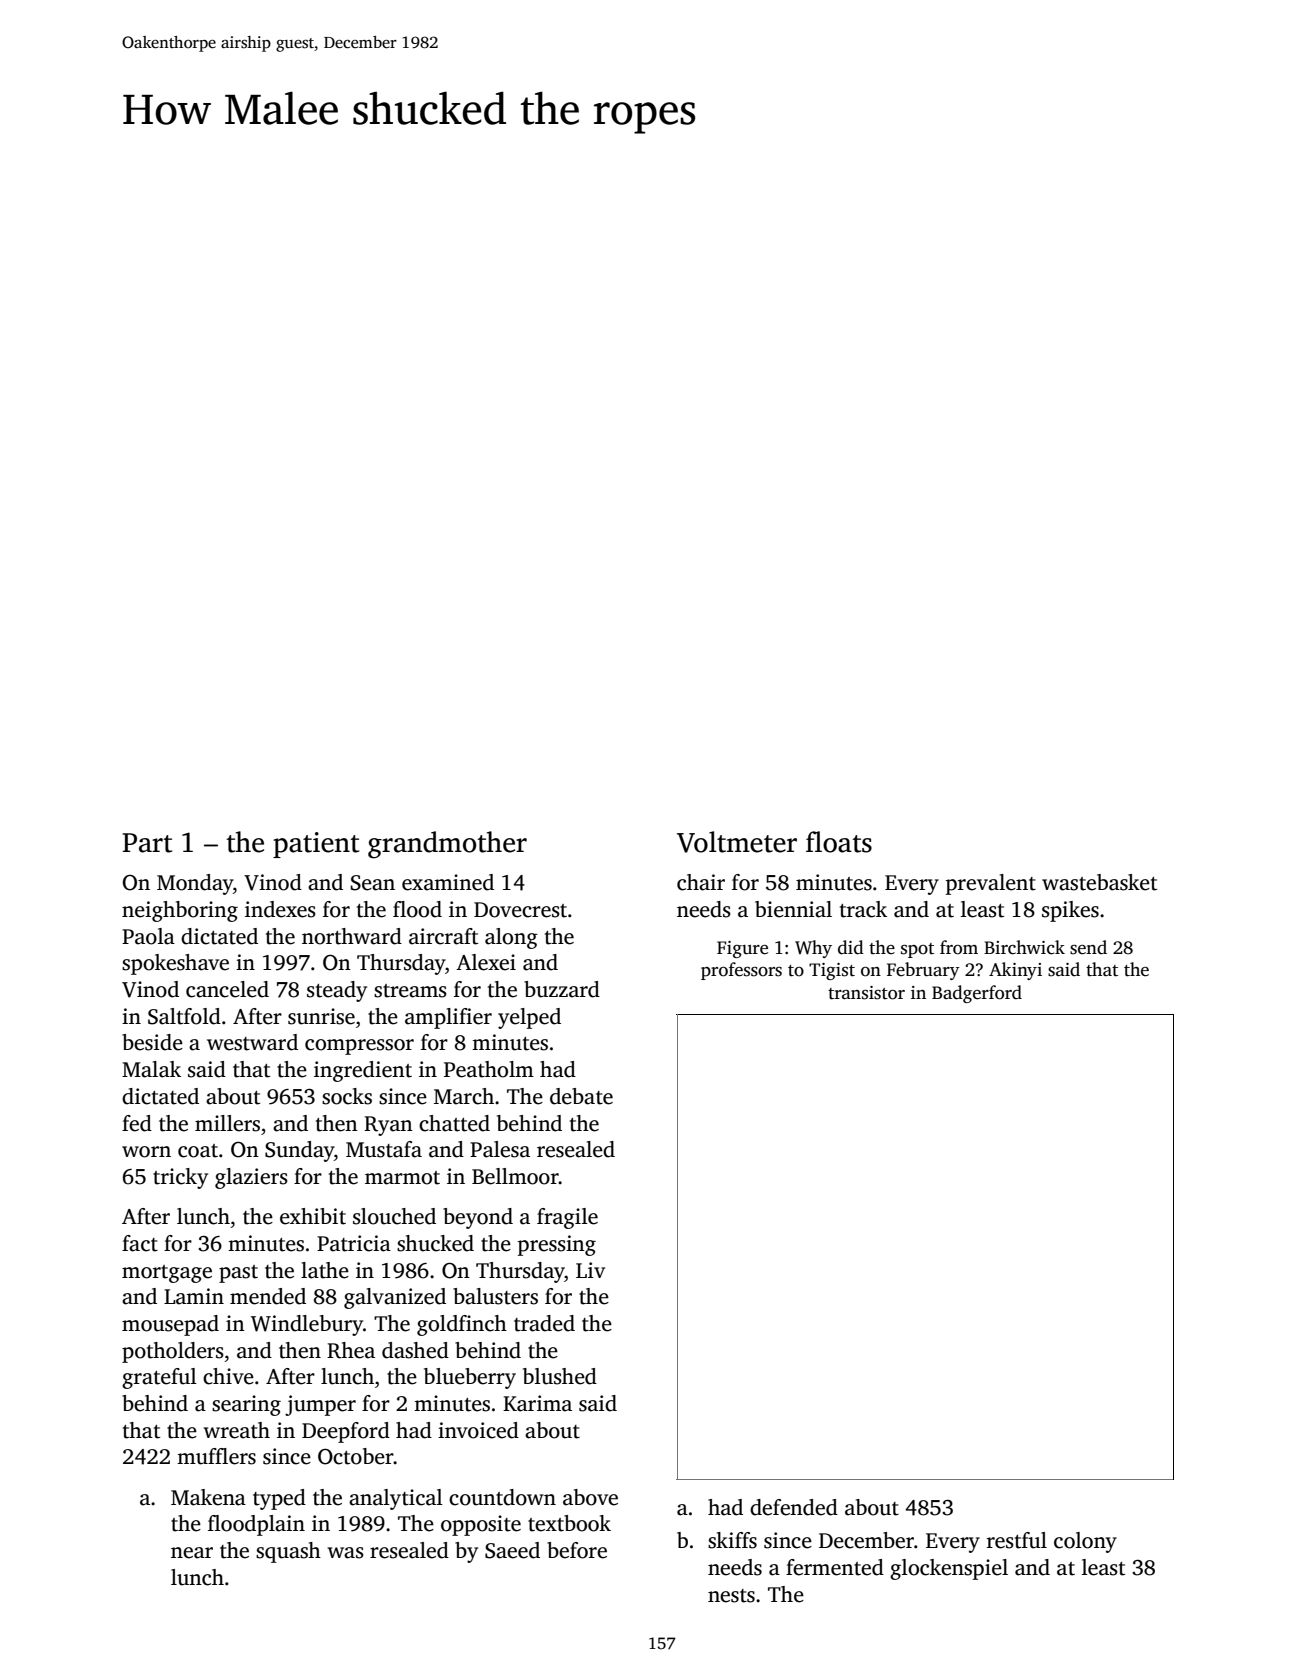 This screenshot has height=1678, width=1296. Describe the element at coordinates (991, 884) in the screenshot. I see `prevalent` at that location.
